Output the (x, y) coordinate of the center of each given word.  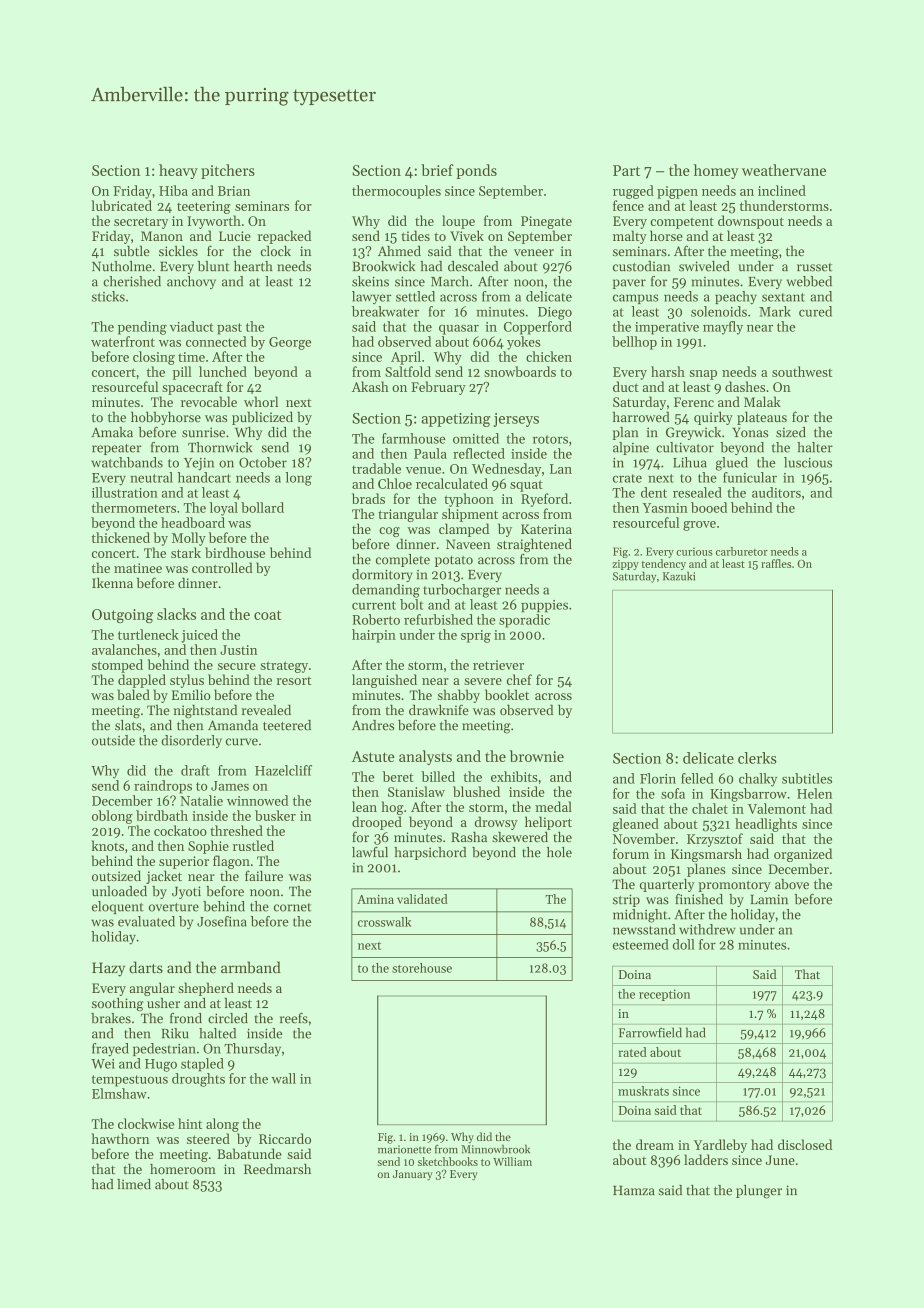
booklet (507, 694)
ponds (476, 171)
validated (422, 899)
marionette (404, 1149)
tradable (376, 468)
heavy (178, 171)
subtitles (807, 778)
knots (108, 845)
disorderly (191, 741)
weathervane (784, 170)
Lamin (769, 899)
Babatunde (249, 1153)
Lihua (690, 462)
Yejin (199, 464)
